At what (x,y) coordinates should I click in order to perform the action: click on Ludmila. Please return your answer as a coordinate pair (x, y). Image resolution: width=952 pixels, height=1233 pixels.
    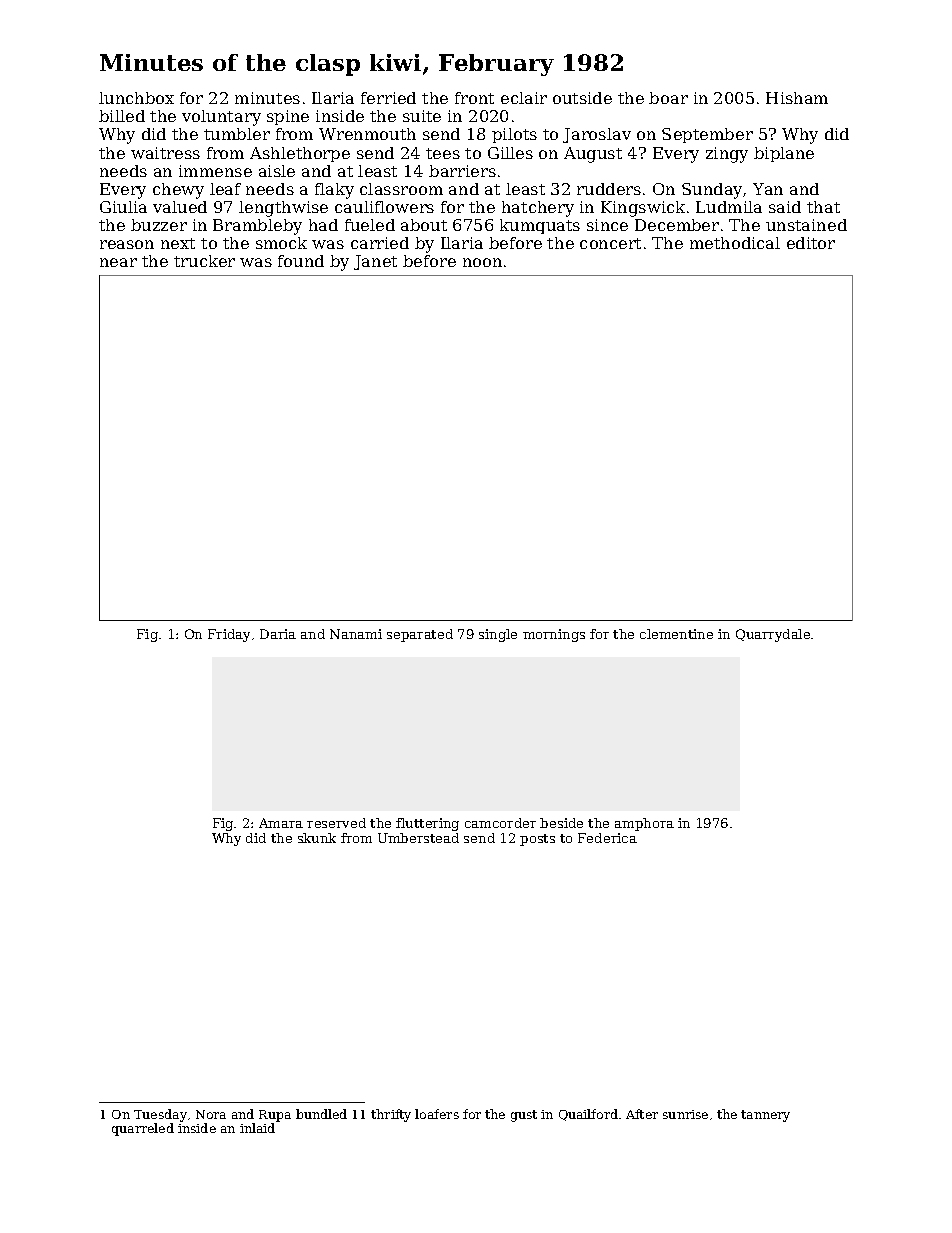
    Looking at the image, I should click on (729, 207).
